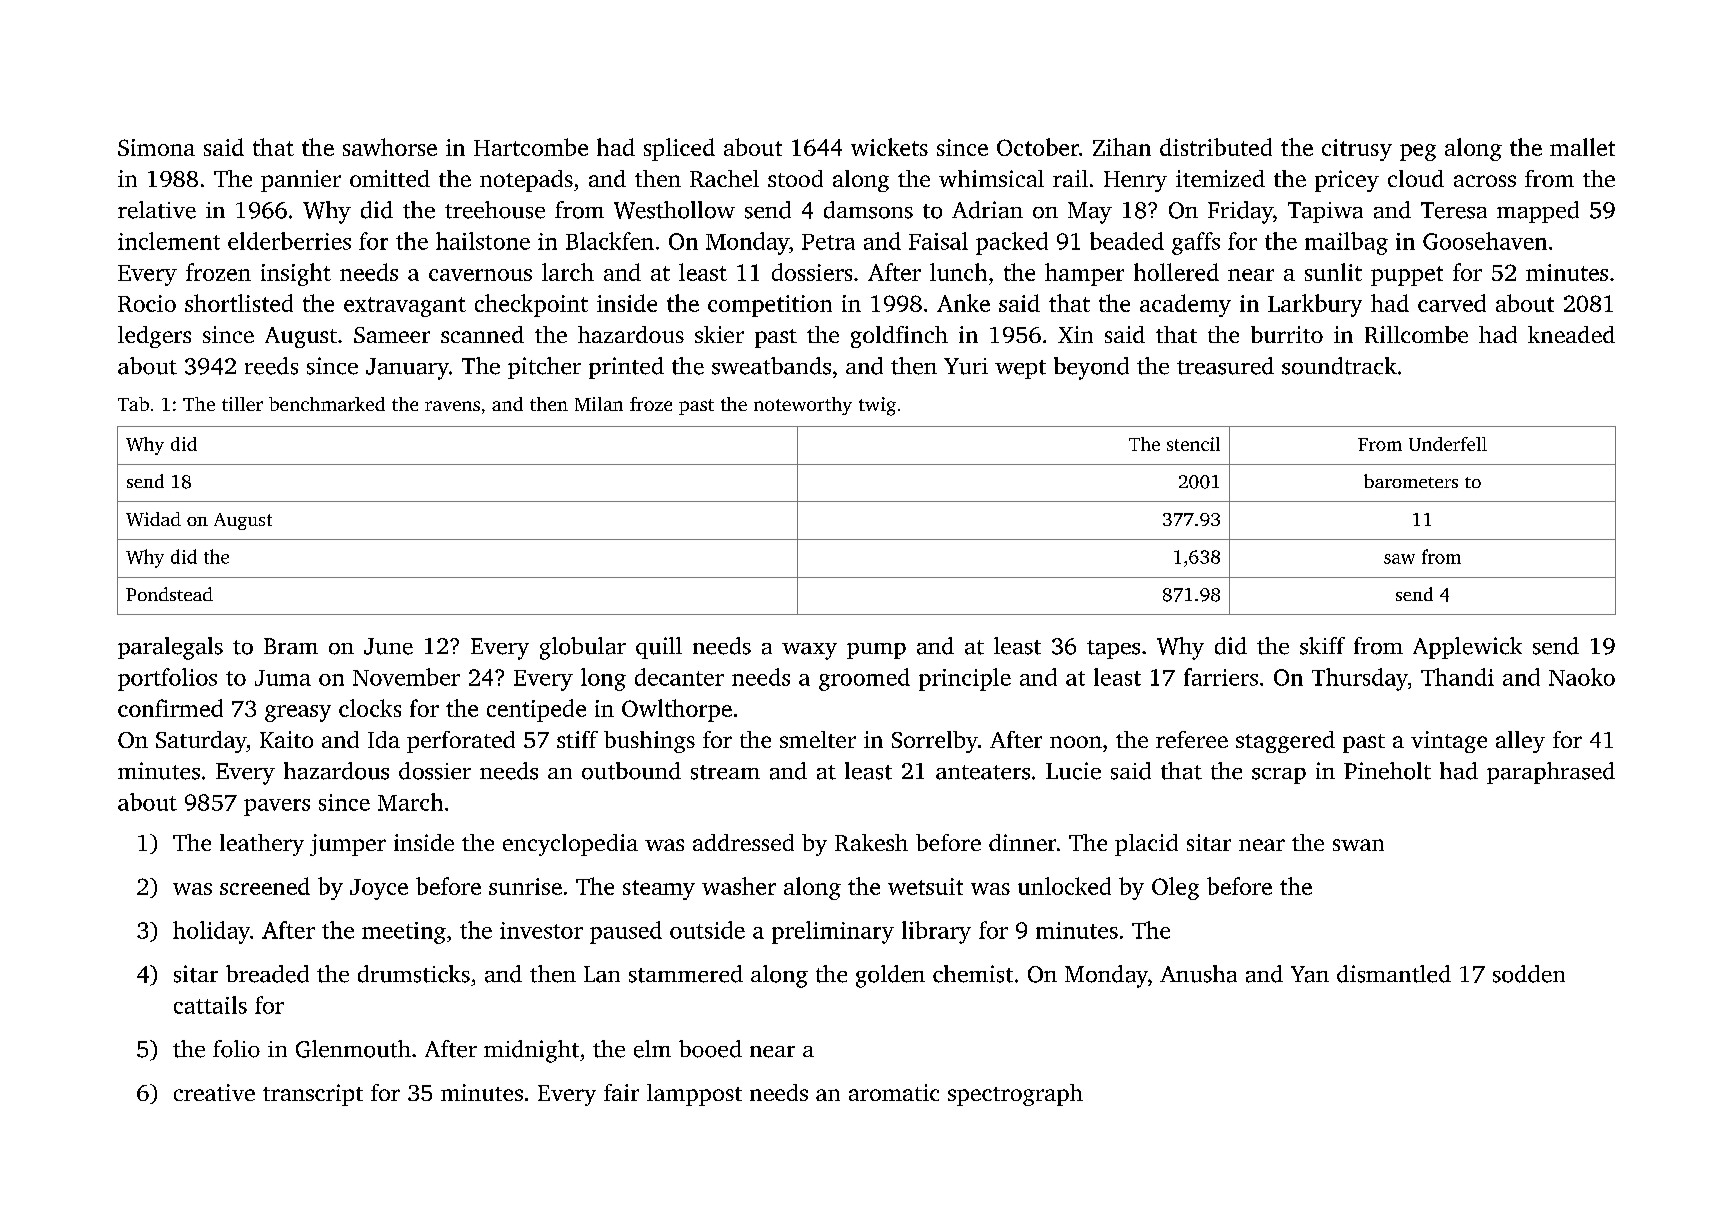 This screenshot has height=1225, width=1733. What do you see at coordinates (868, 210) in the screenshot?
I see `damsons` at bounding box center [868, 210].
